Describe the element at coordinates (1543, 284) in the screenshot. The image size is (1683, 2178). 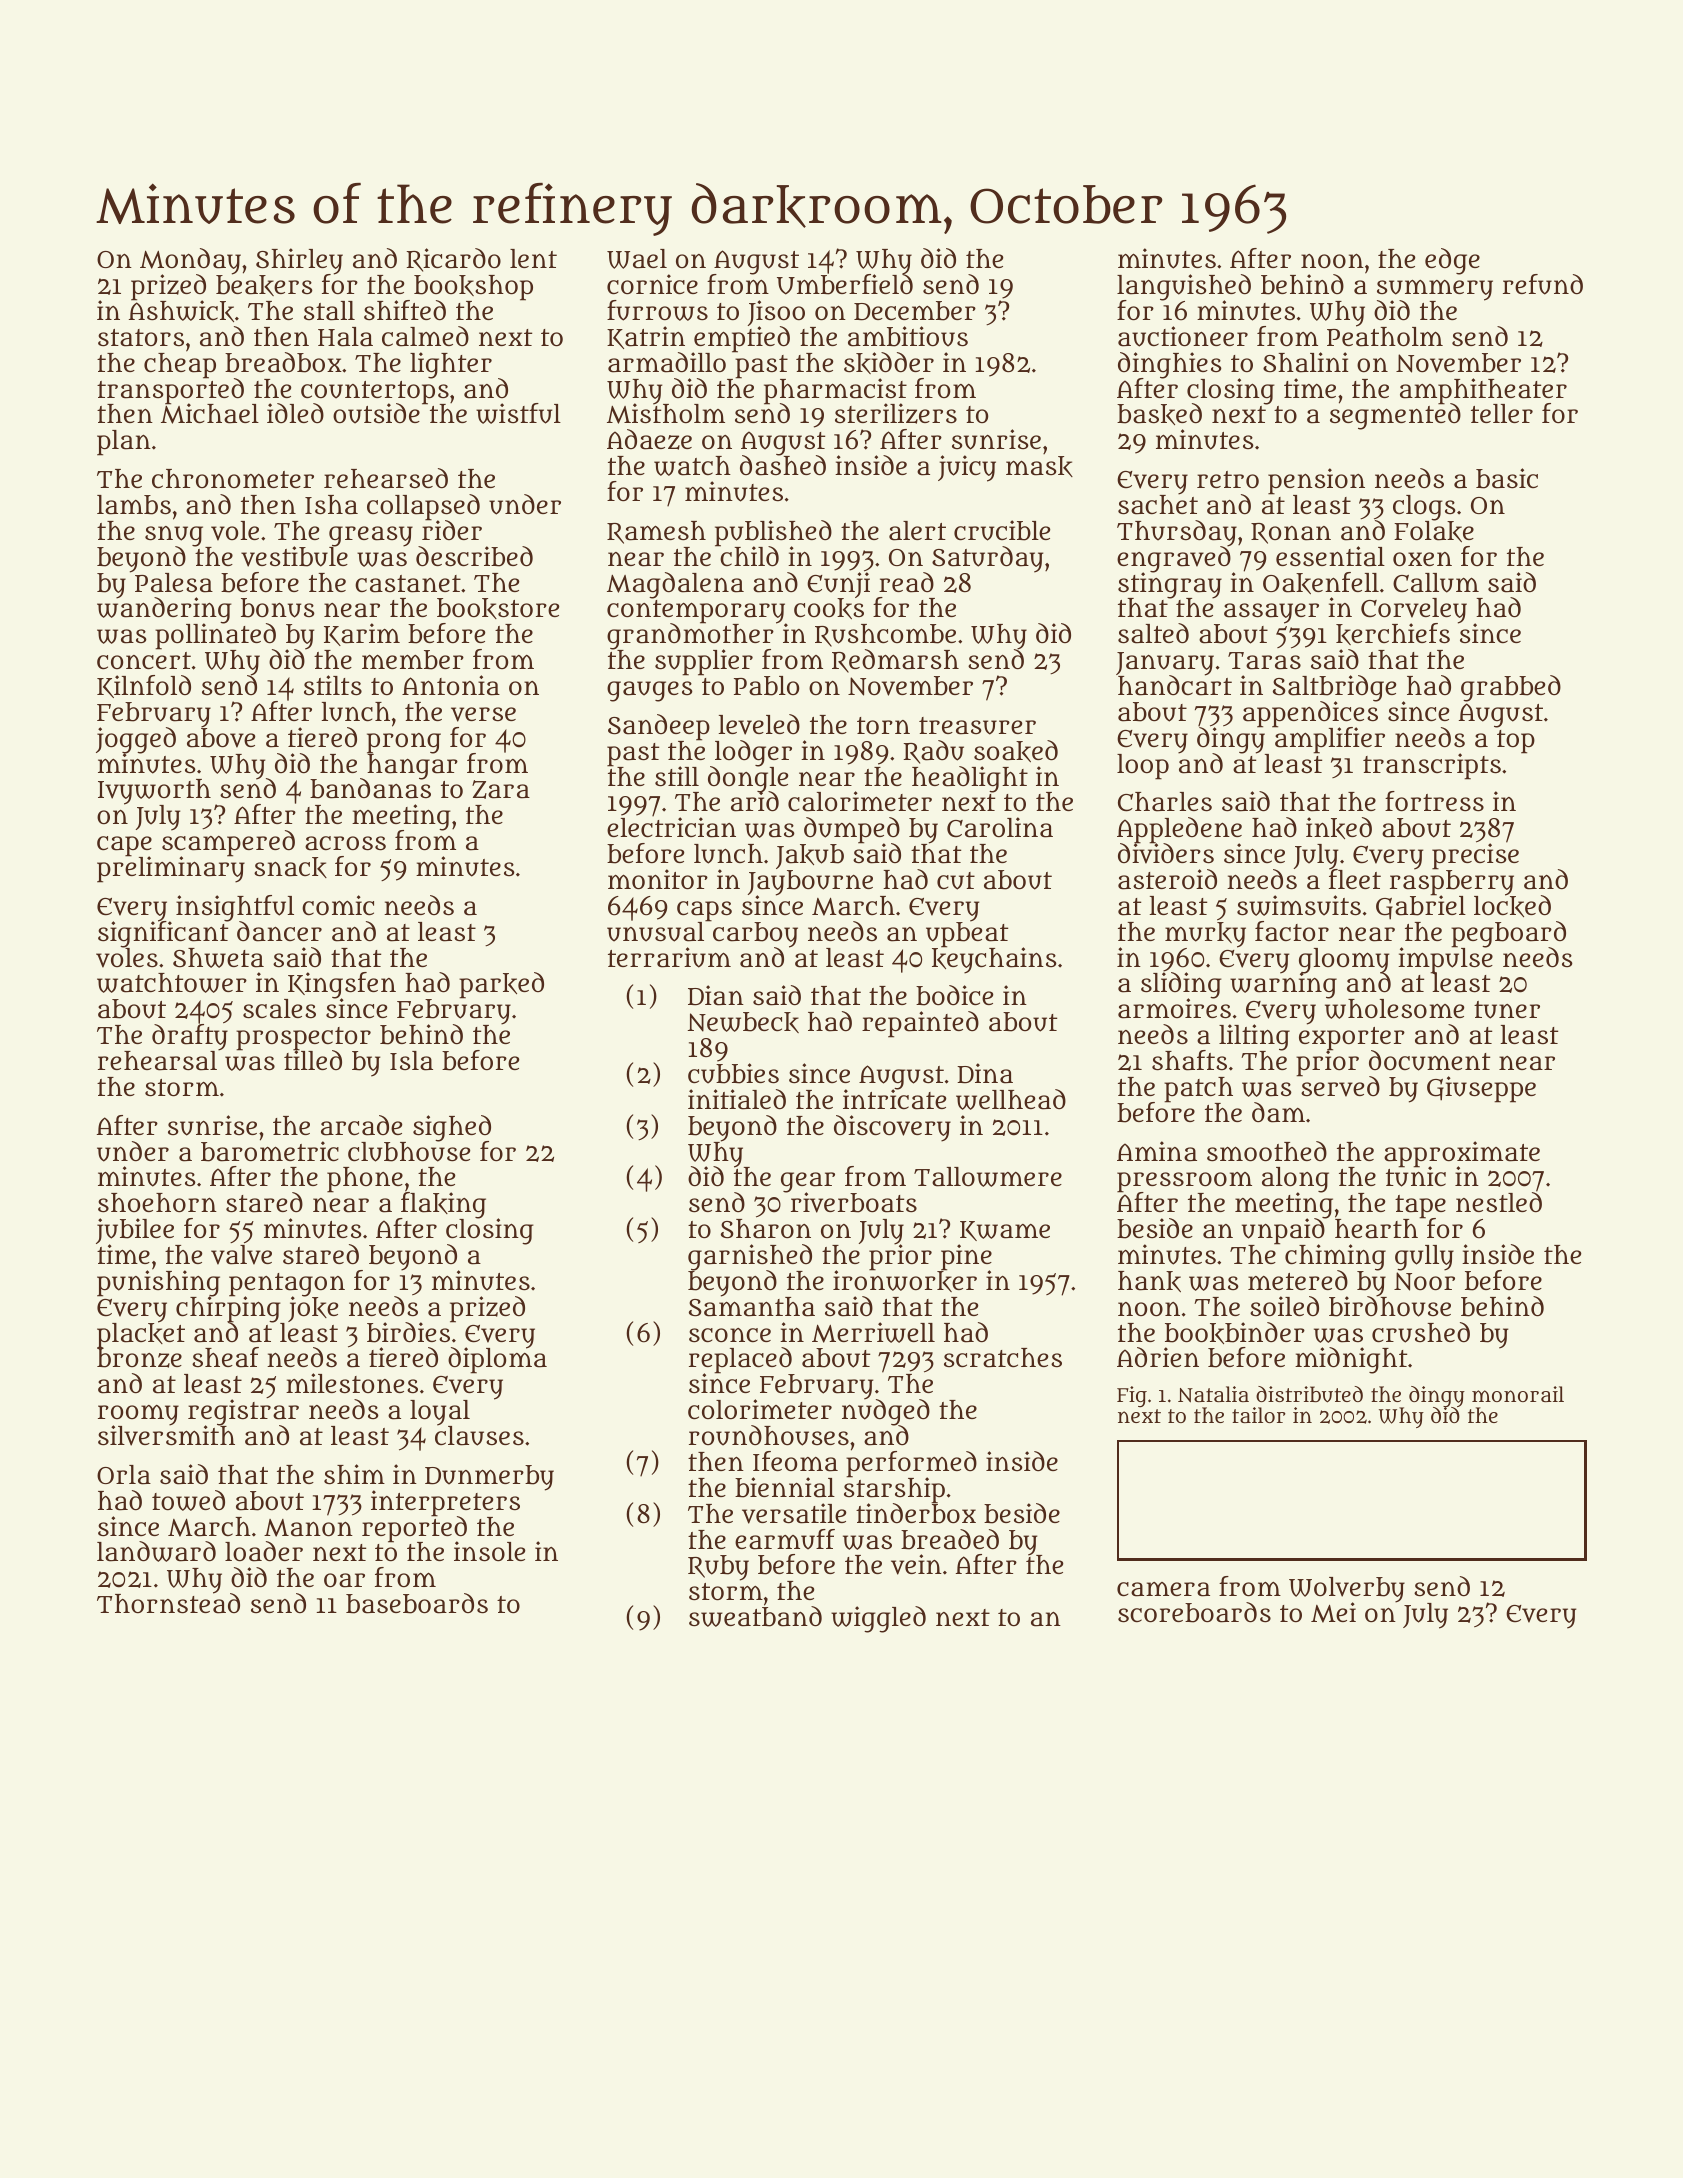
I see `refund` at that location.
